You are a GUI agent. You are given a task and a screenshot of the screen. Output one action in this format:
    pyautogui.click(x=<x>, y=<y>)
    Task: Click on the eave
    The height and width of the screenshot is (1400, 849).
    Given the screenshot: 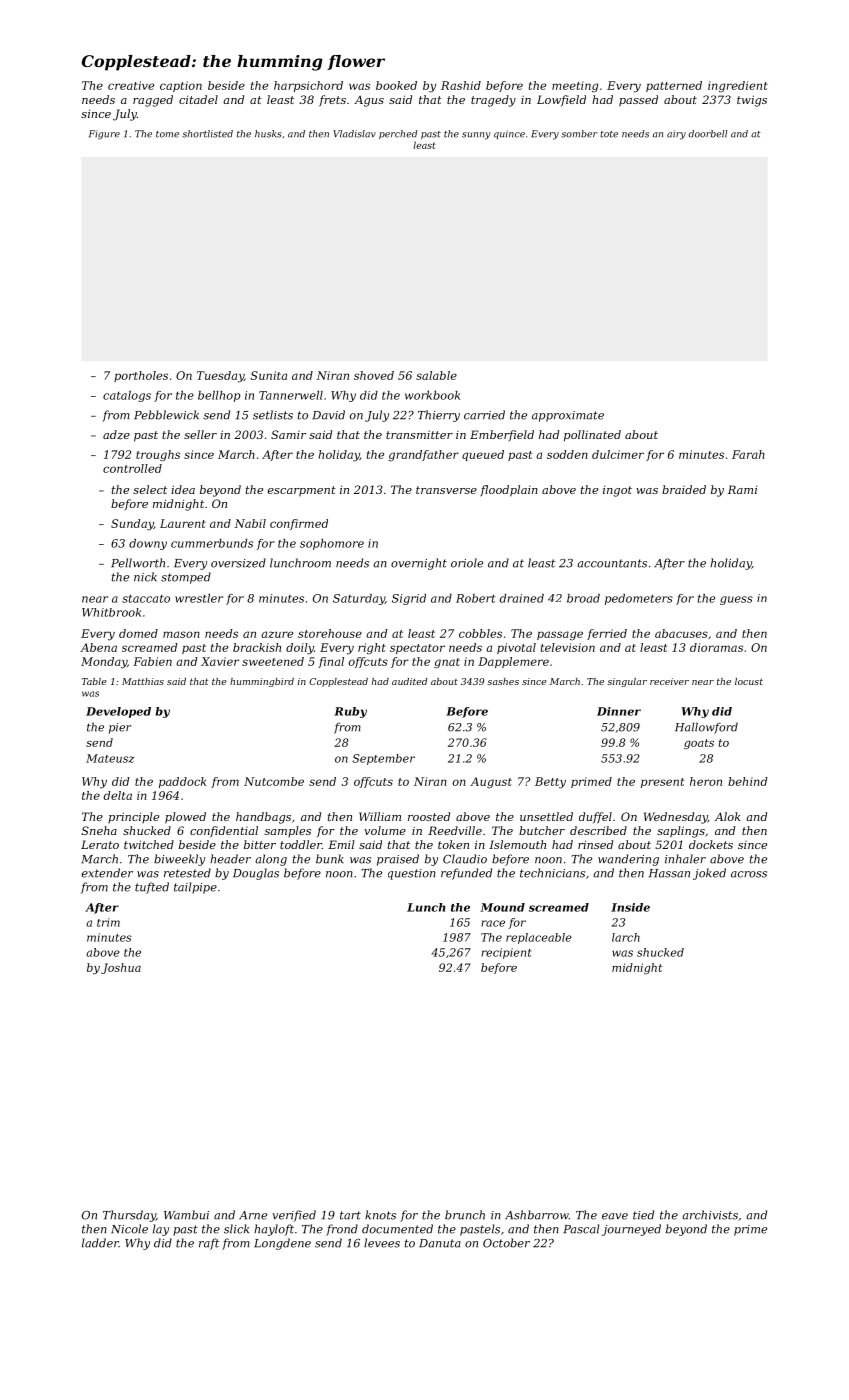 What is the action you would take?
    pyautogui.click(x=615, y=1216)
